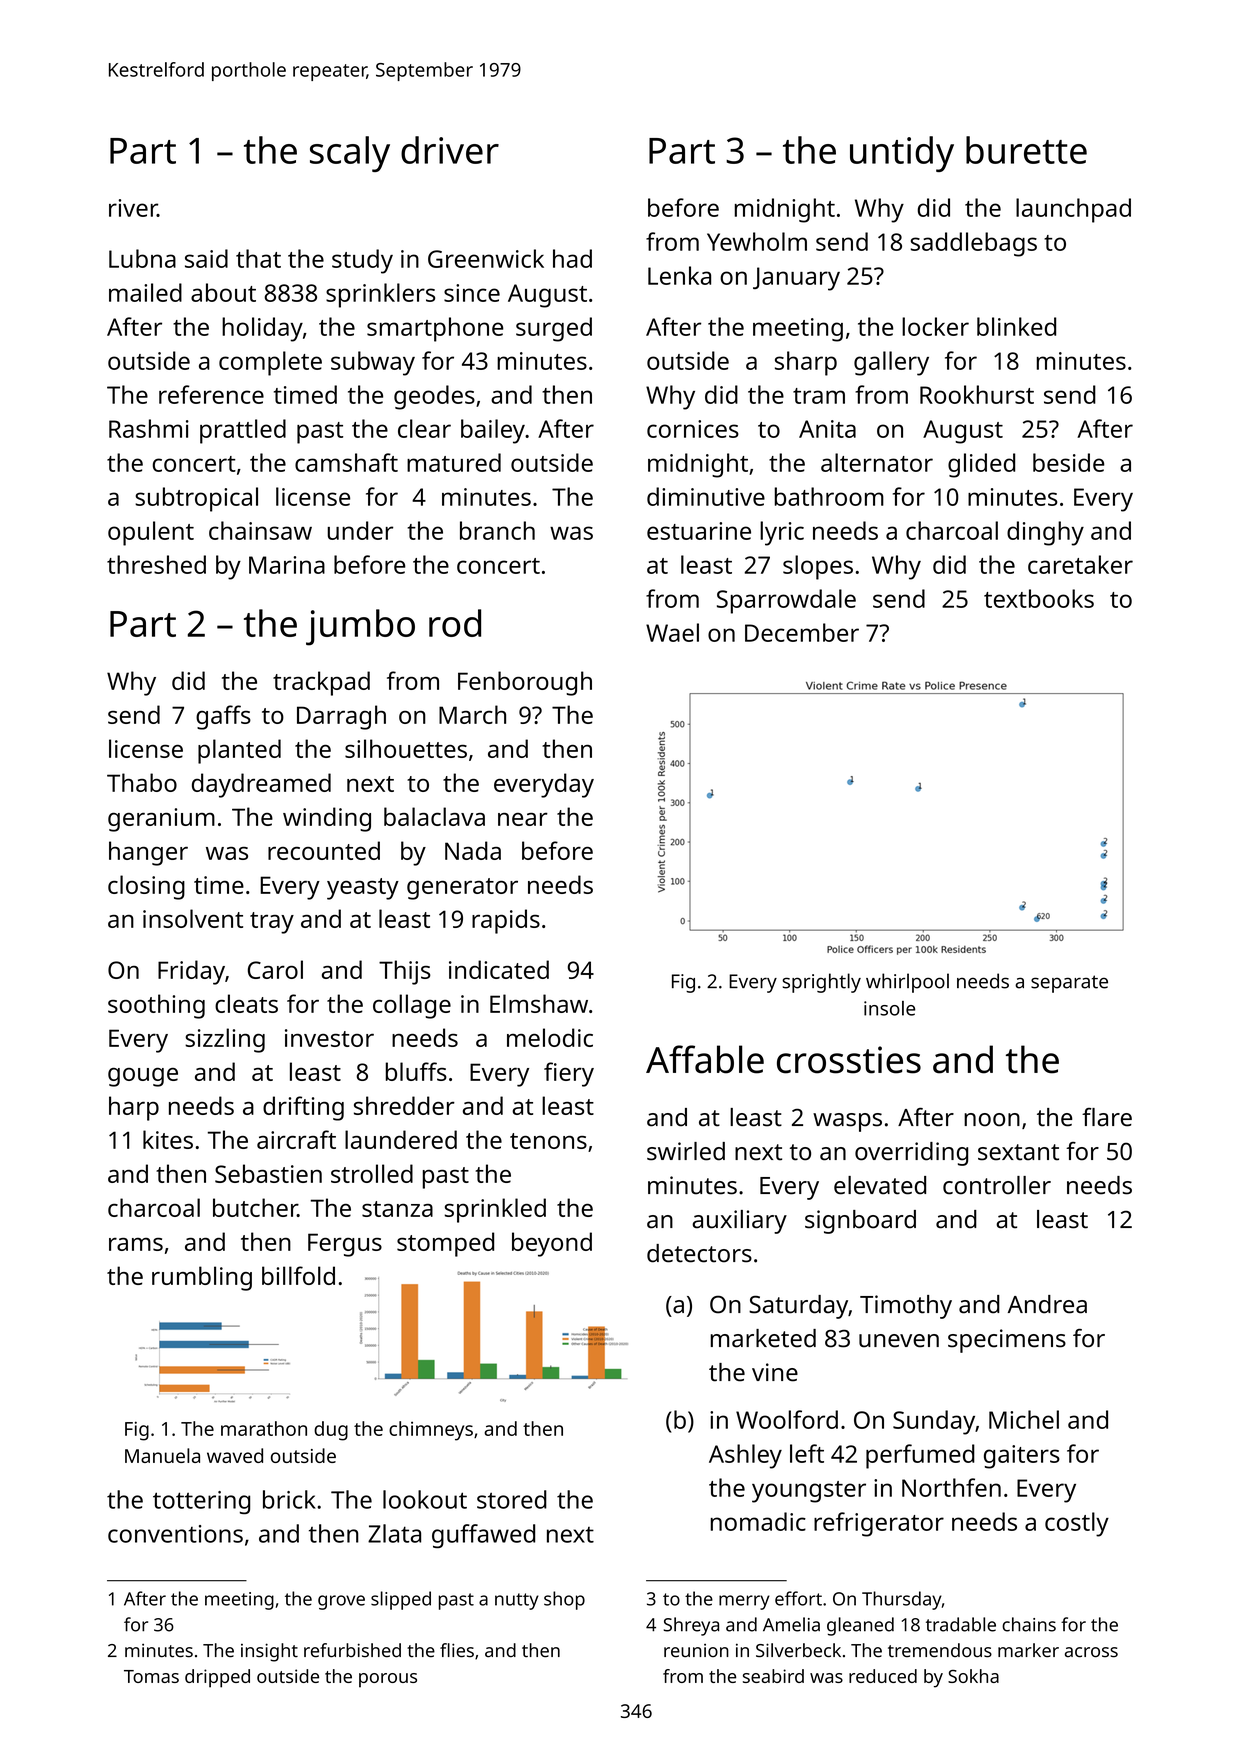 The width and height of the image is (1240, 1753). I want to click on bluffs, so click(416, 1071).
